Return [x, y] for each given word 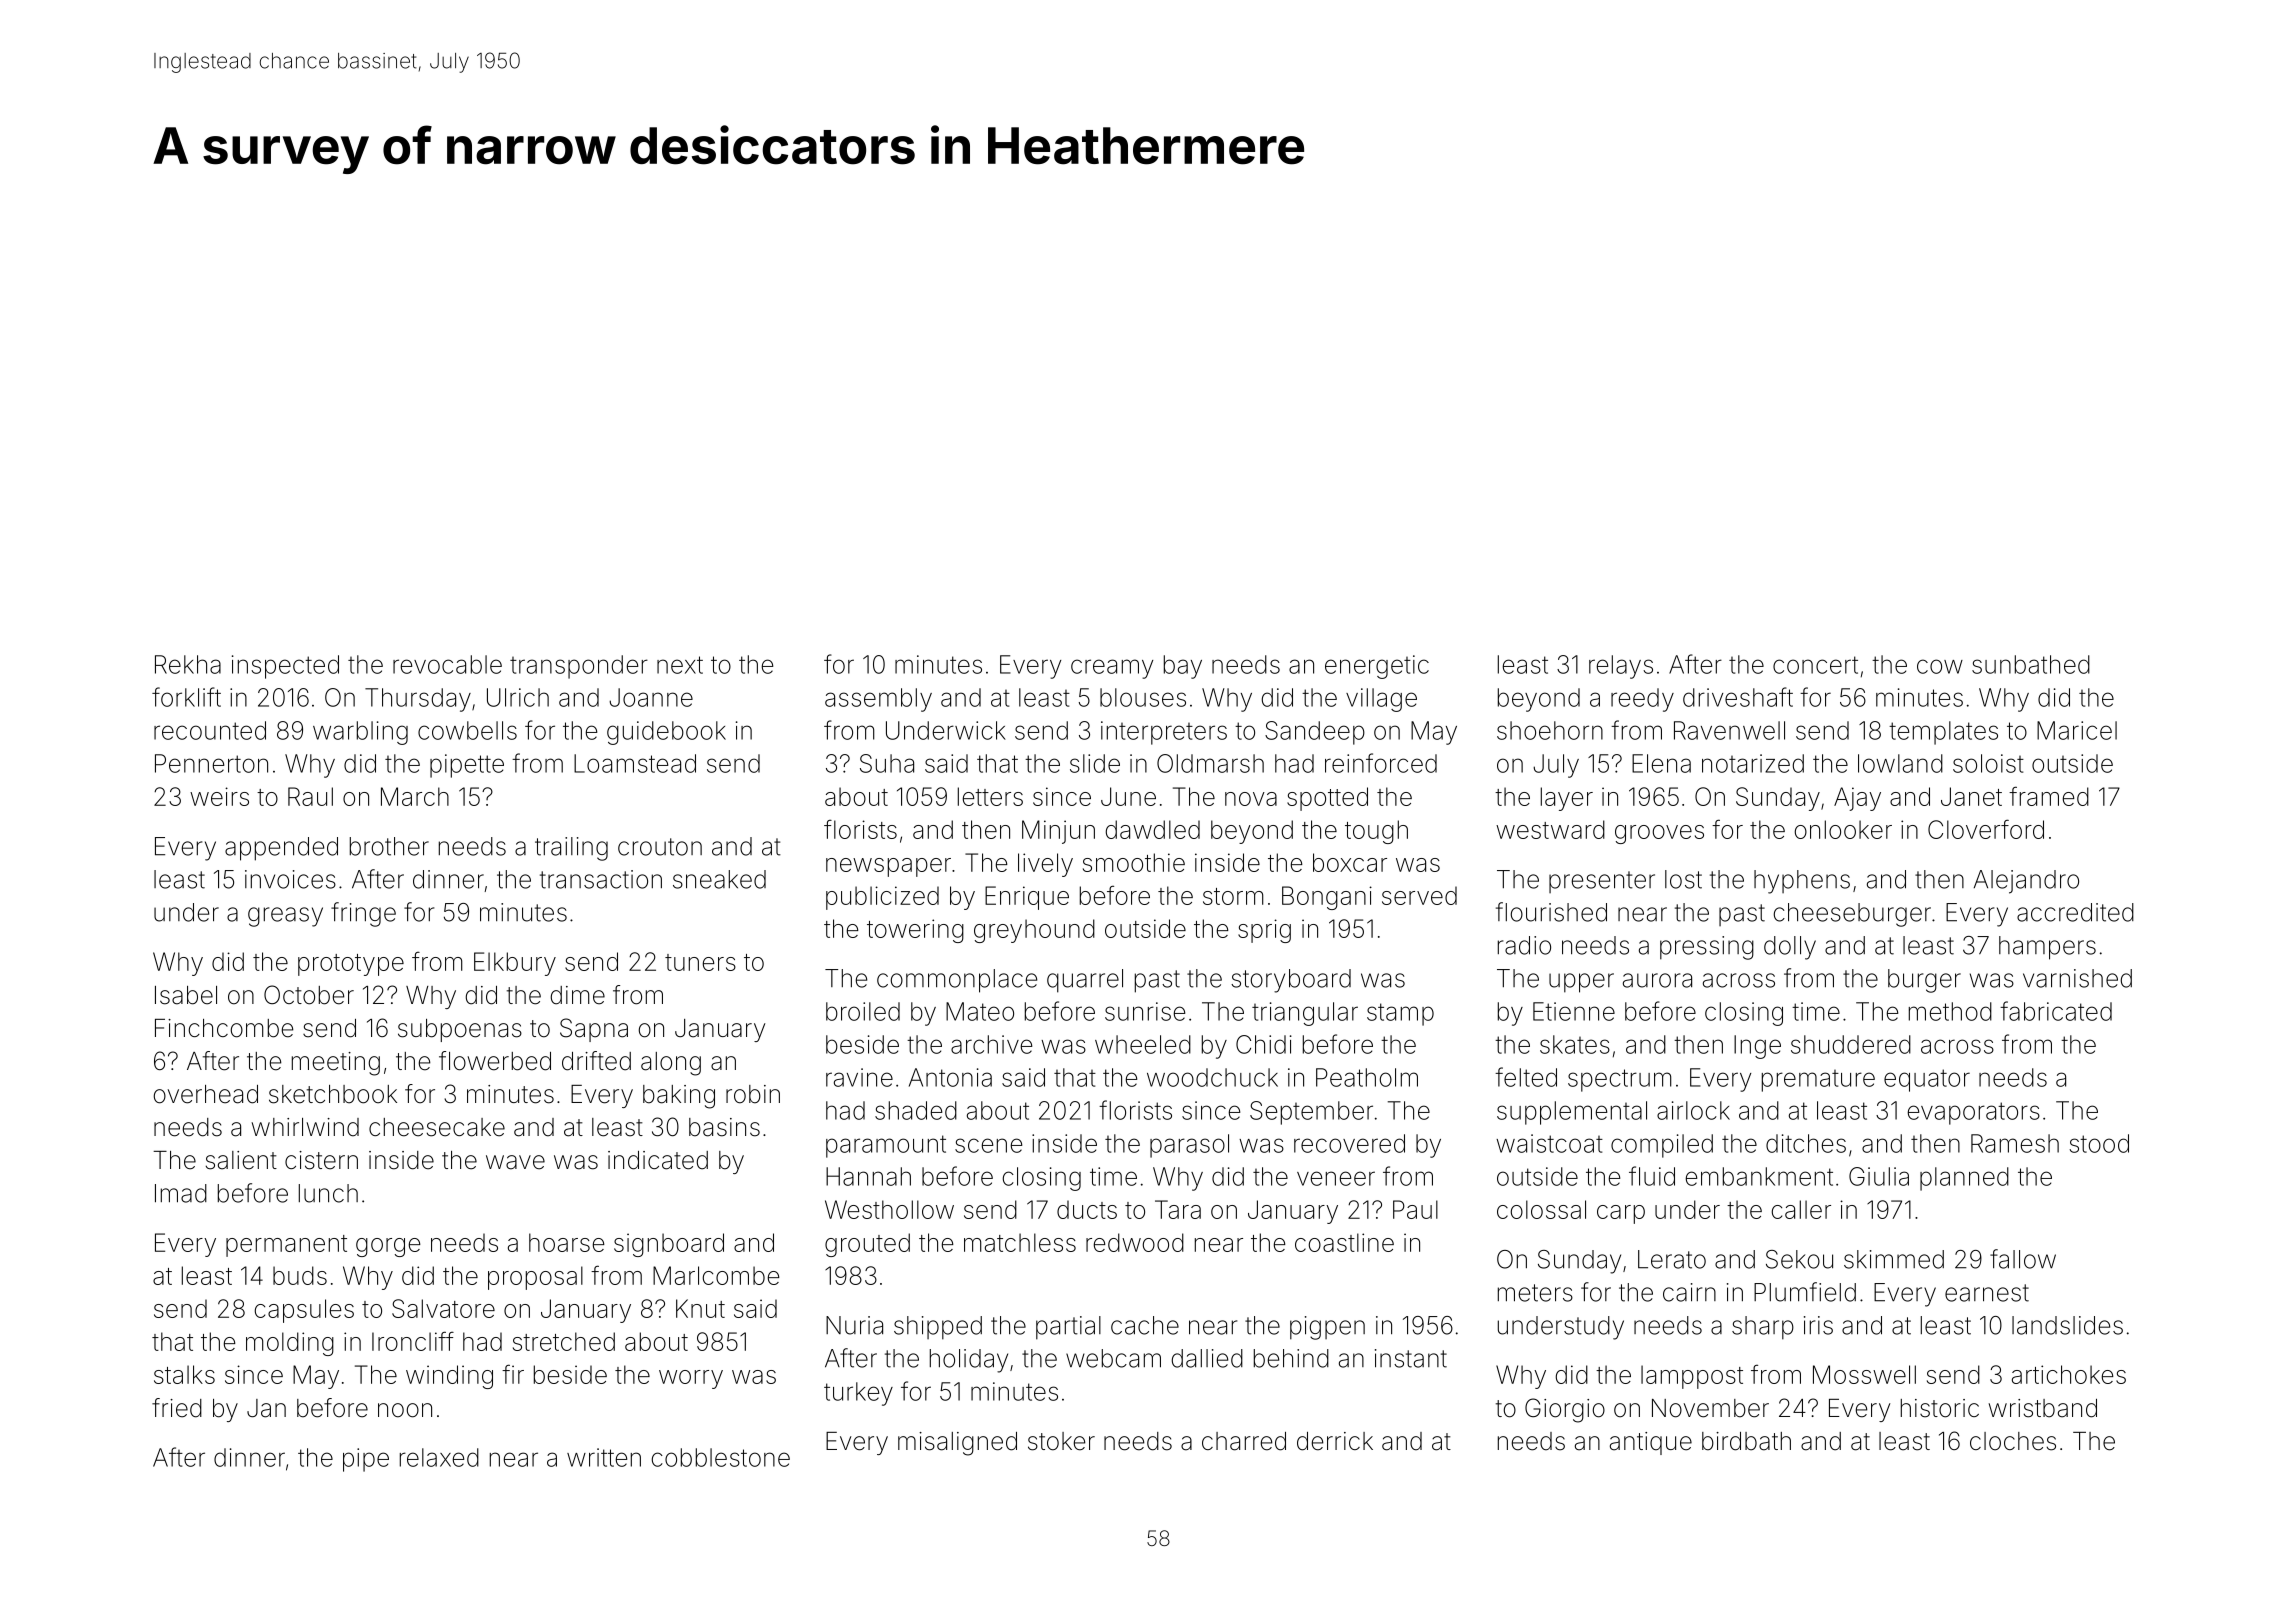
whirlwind [305, 1127]
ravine [859, 1077]
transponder [579, 667]
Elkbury [515, 964]
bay [1183, 667]
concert [1815, 665]
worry [691, 1379]
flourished [1551, 912]
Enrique [1027, 898]
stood [2099, 1143]
